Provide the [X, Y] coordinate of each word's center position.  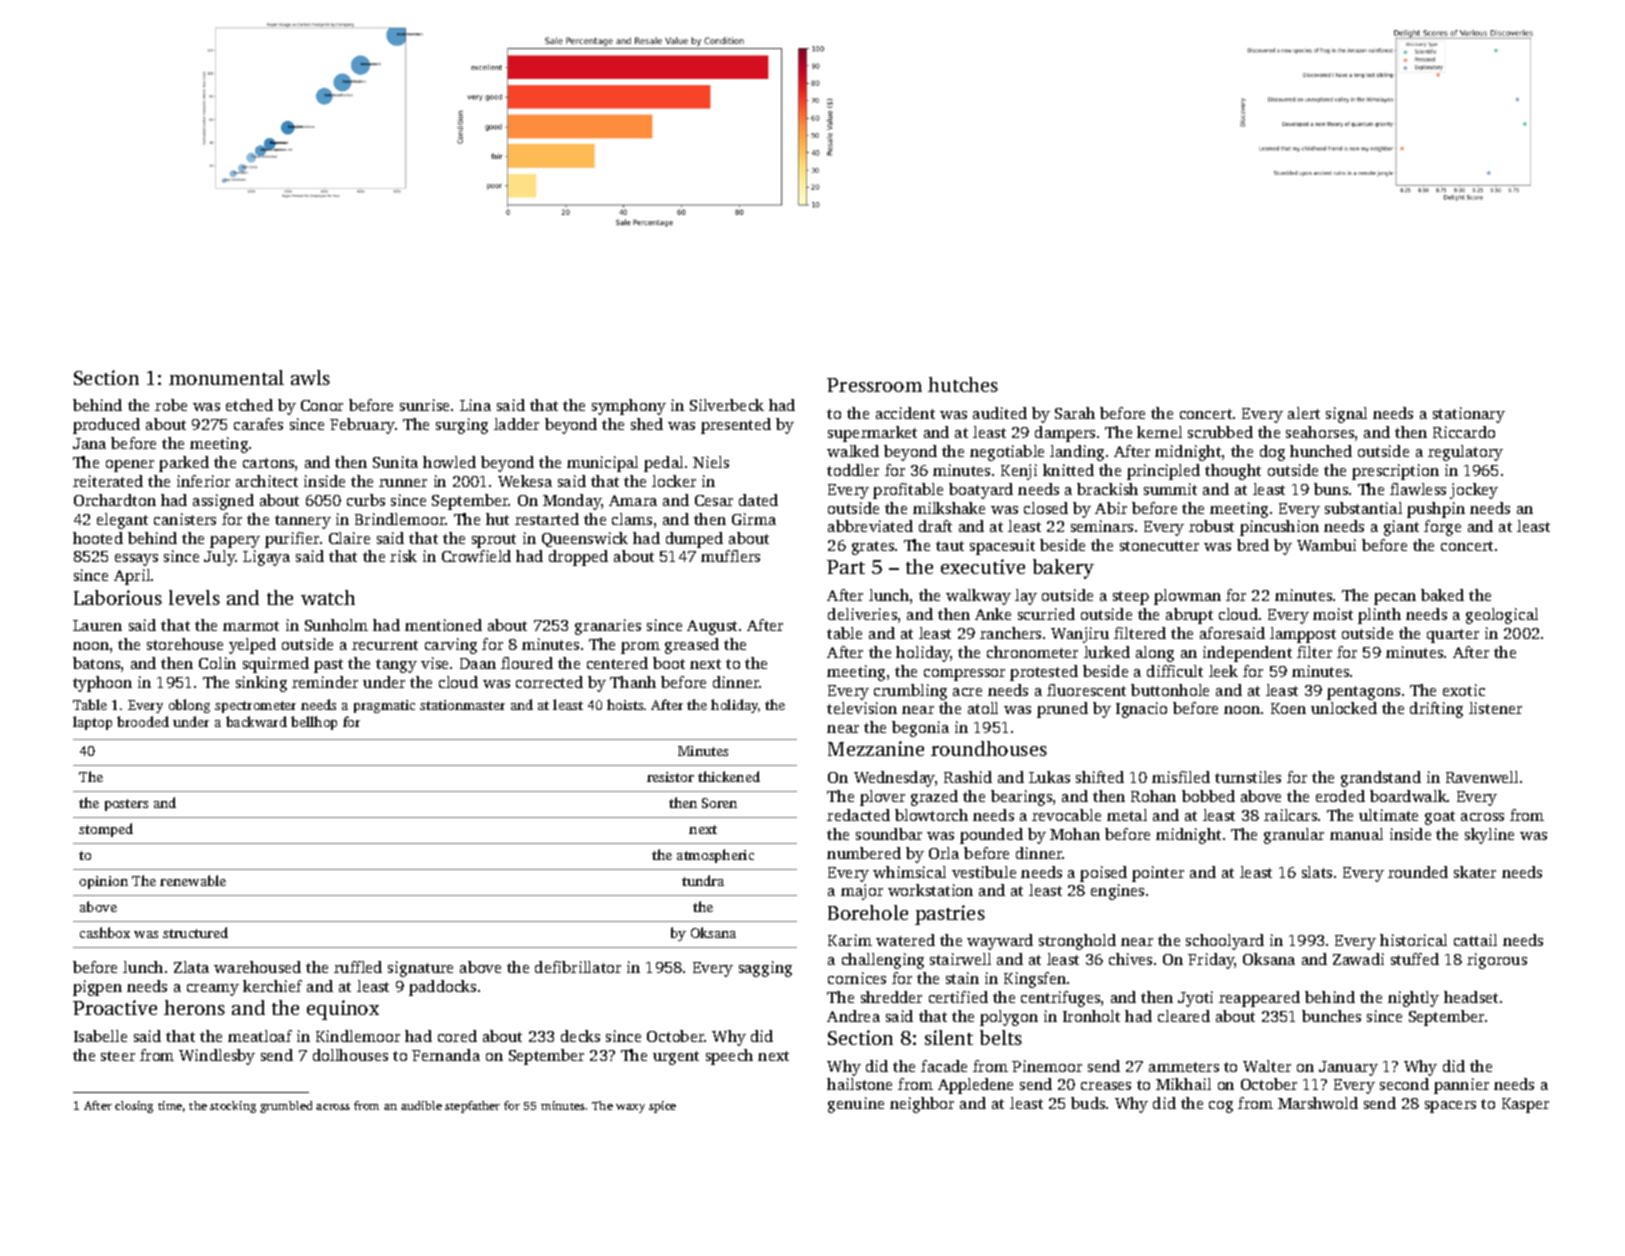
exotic [1464, 690]
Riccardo [1464, 432]
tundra [703, 880]
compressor [964, 675]
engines [1117, 892]
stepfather [472, 1107]
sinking [261, 684]
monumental [226, 377]
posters [126, 805]
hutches [963, 384]
